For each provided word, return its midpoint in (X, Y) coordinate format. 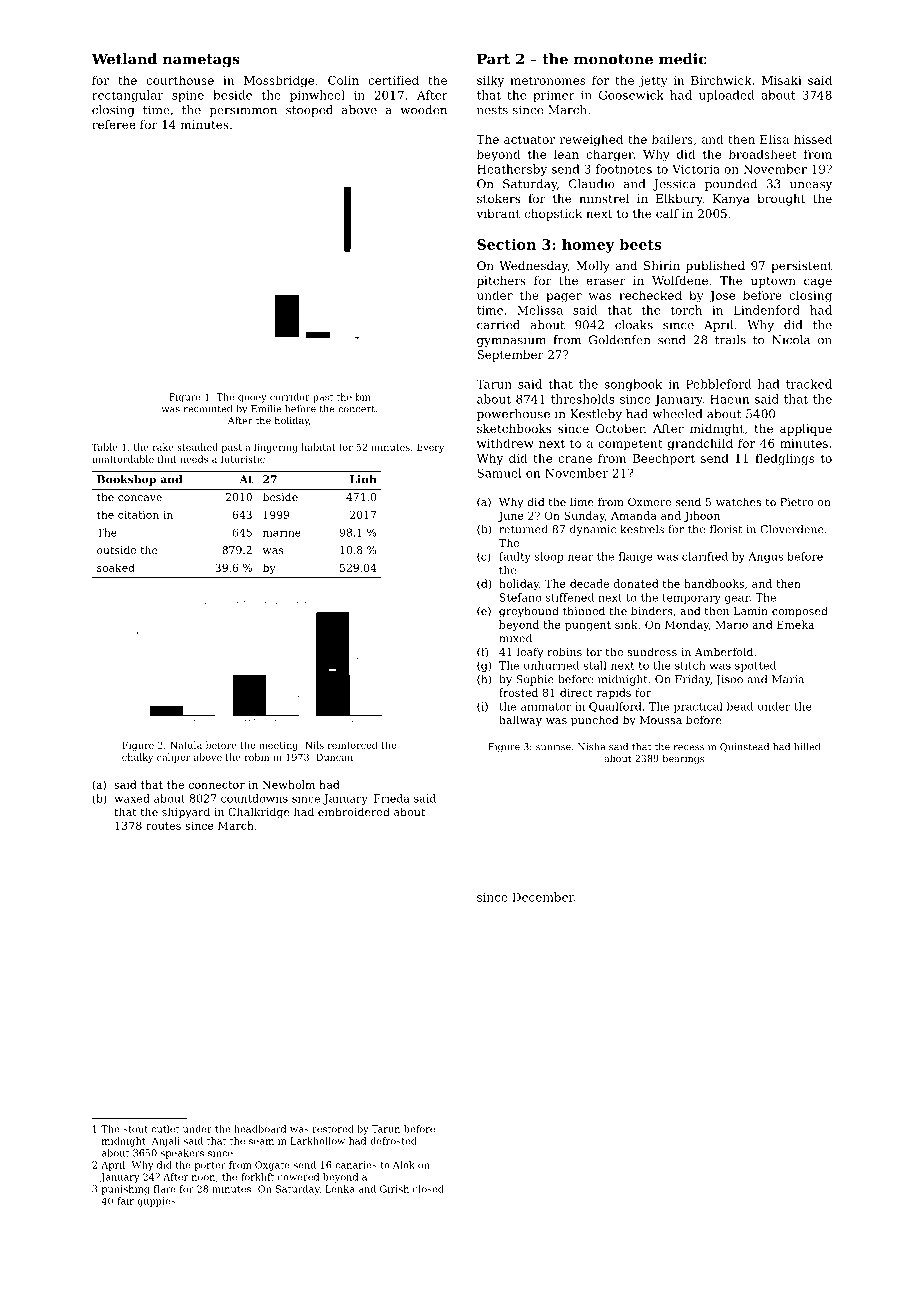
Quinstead (744, 747)
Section (506, 244)
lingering (276, 448)
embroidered (354, 811)
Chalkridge (259, 813)
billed (807, 747)
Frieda (392, 798)
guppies (156, 1202)
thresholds (583, 399)
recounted (208, 409)
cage (818, 283)
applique (806, 430)
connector (217, 785)
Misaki (782, 80)
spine (188, 96)
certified (393, 80)
